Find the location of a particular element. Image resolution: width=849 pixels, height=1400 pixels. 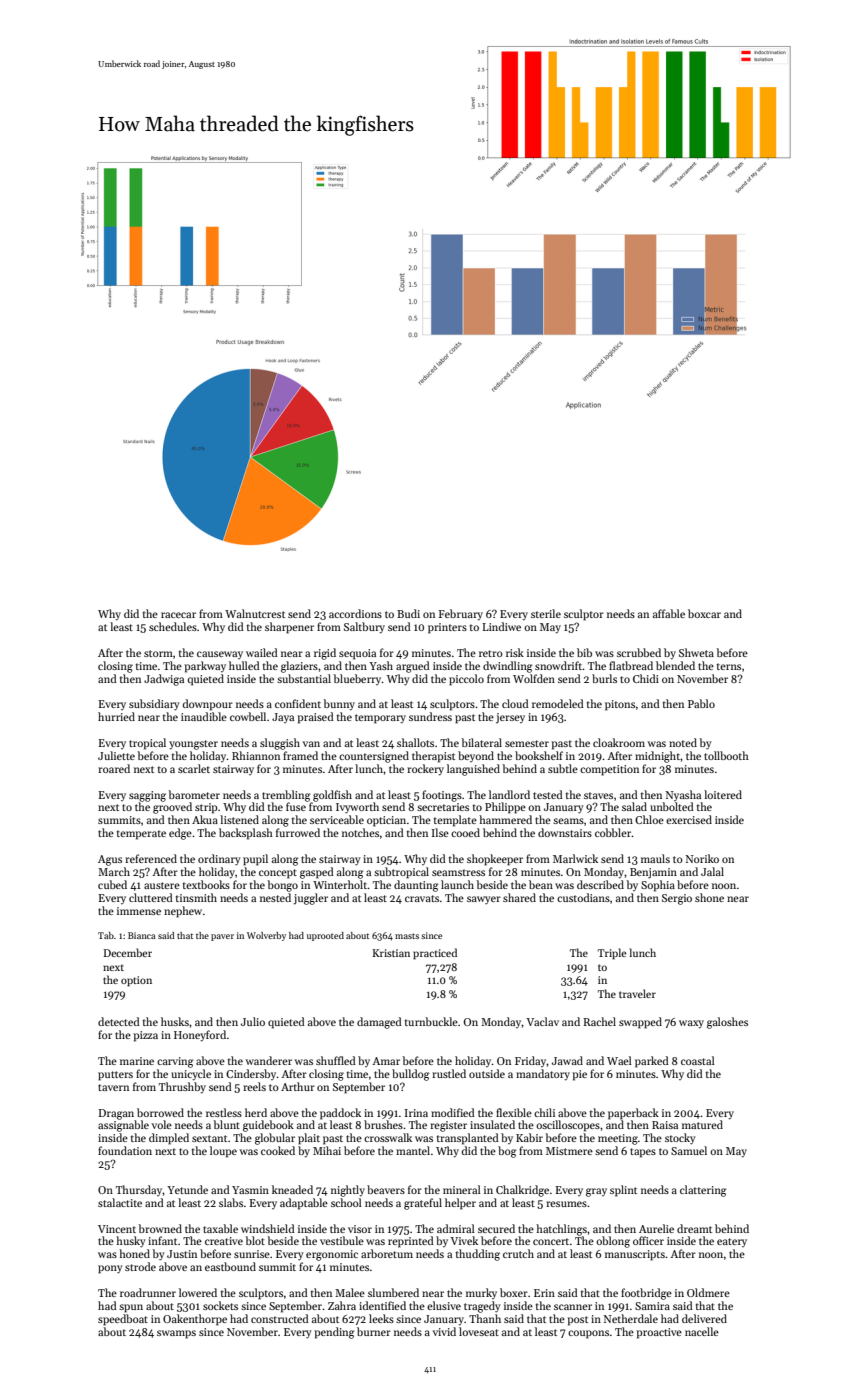

languished is located at coordinates (473, 770).
